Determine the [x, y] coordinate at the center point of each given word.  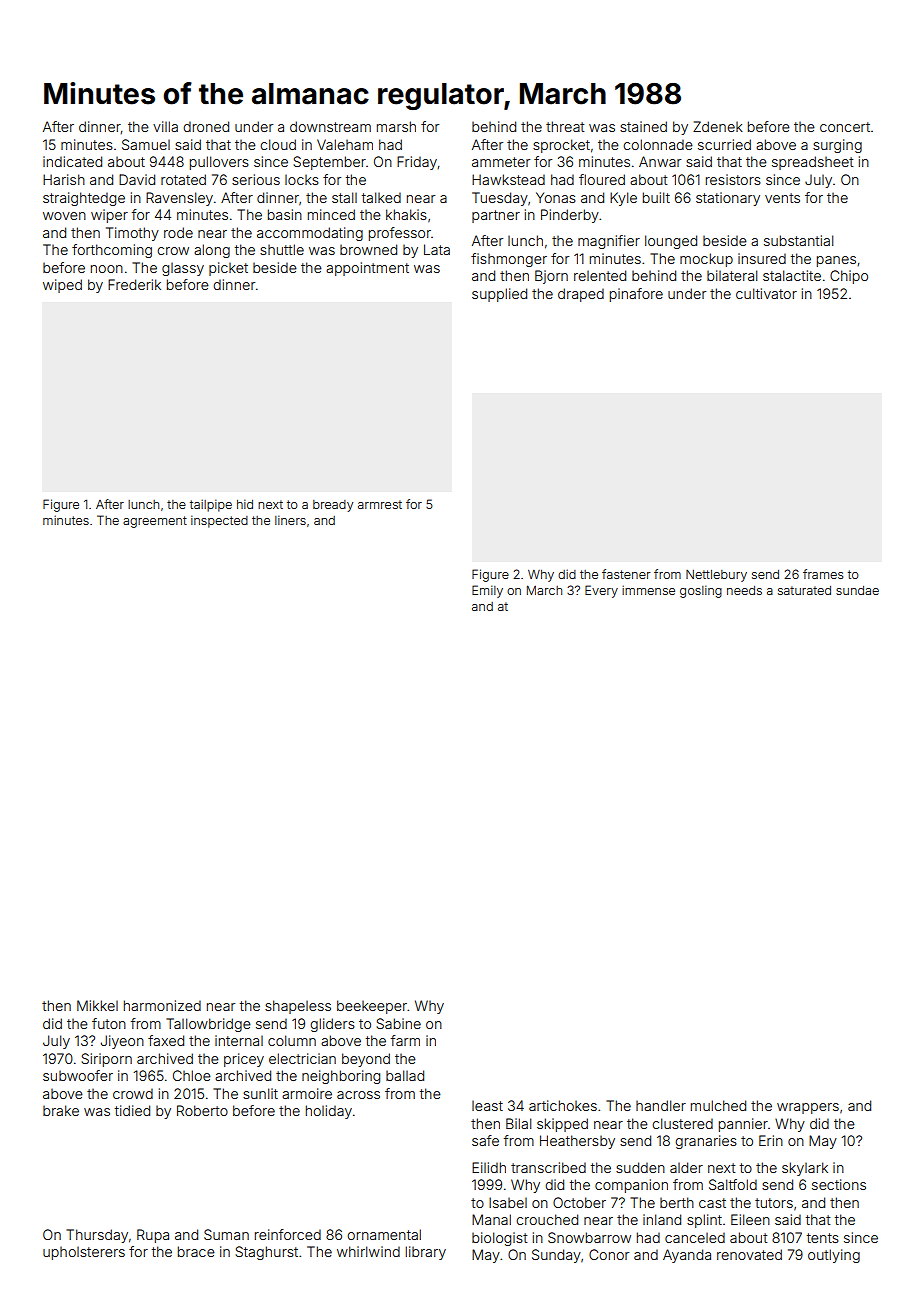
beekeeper [372, 1007]
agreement [155, 522]
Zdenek [718, 126]
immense [648, 590]
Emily [487, 591]
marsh [396, 126]
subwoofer [78, 1075]
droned [206, 126]
